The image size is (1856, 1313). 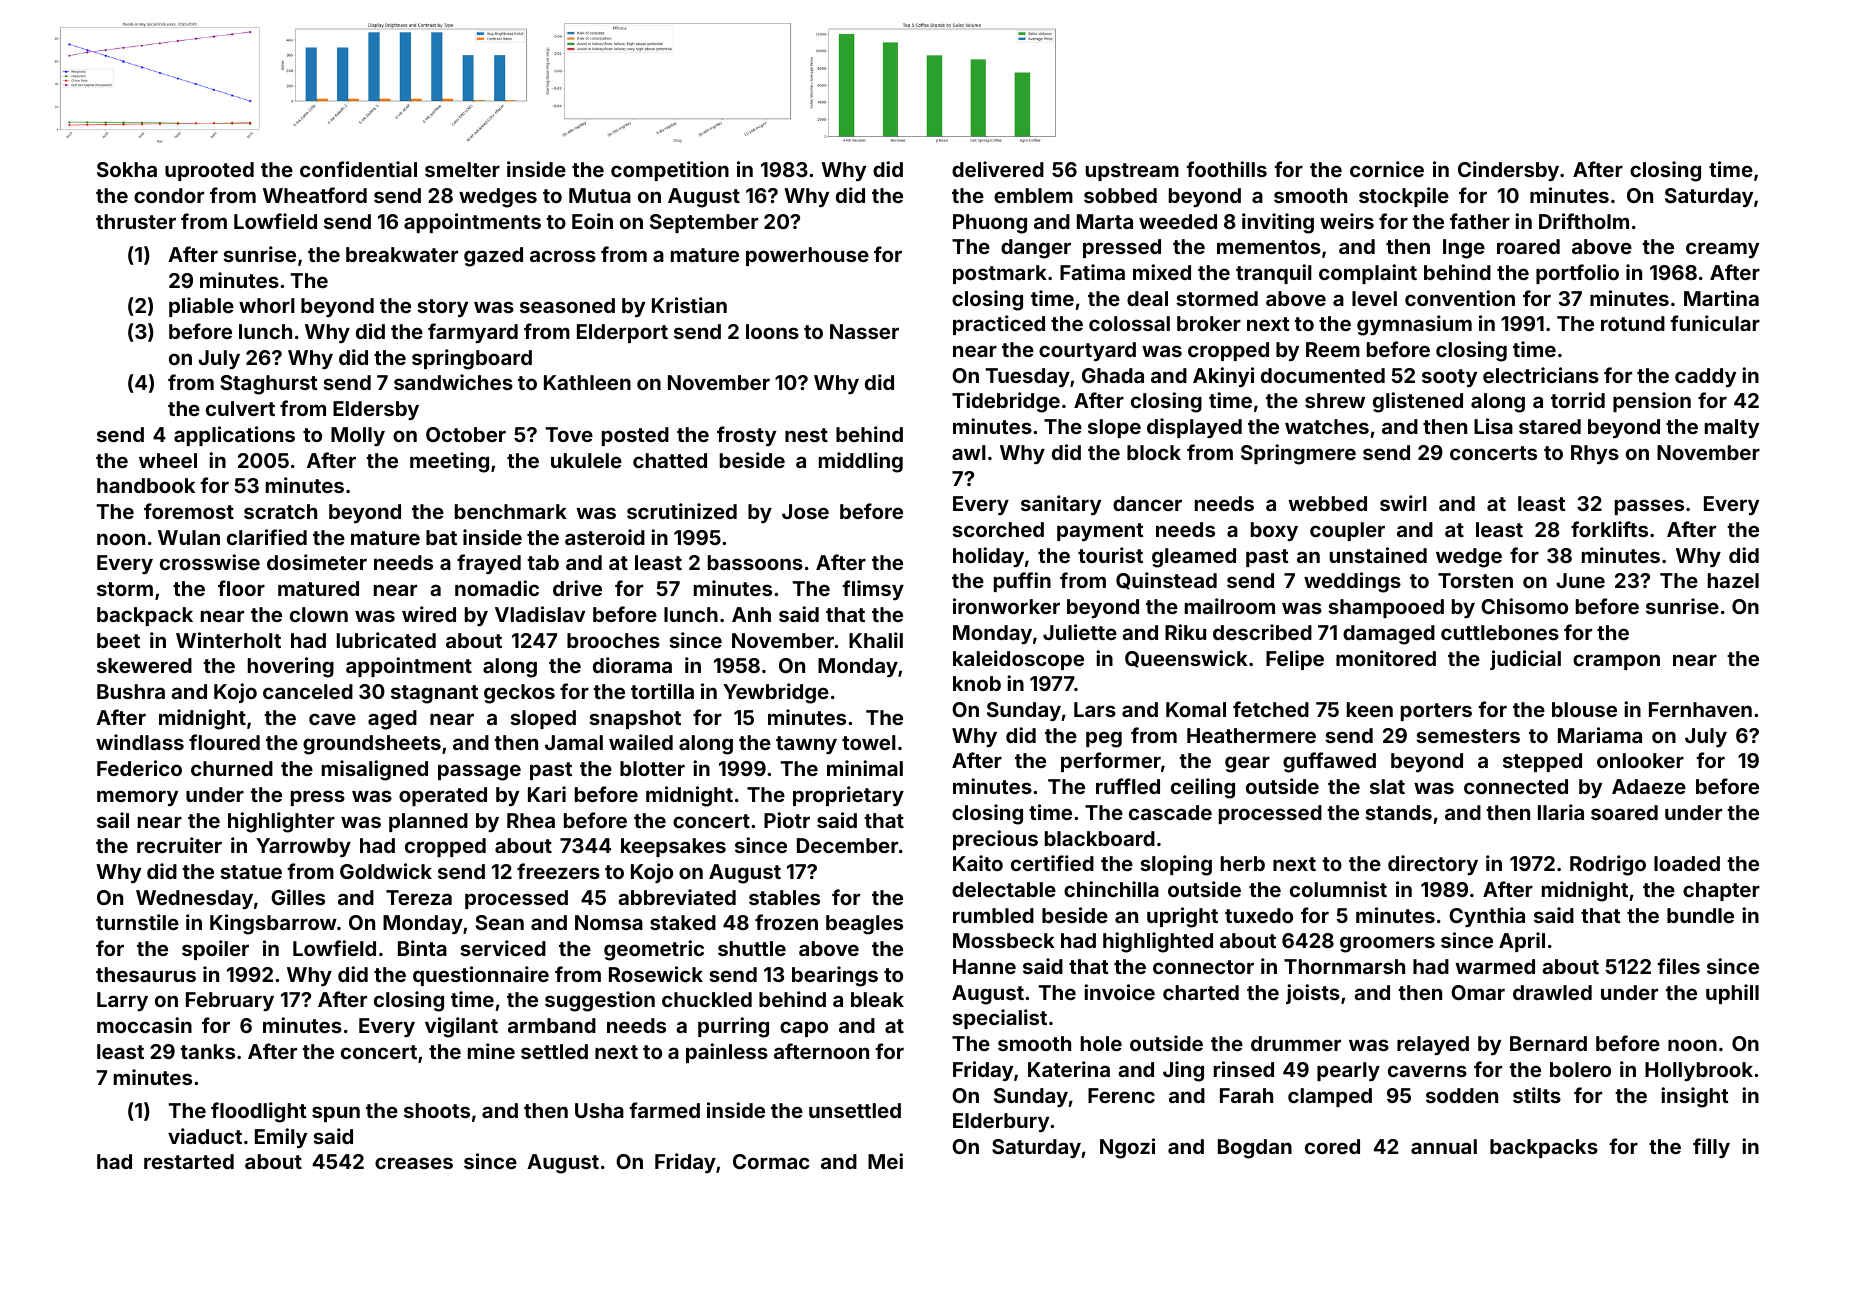 I want to click on Cindersby, so click(x=1508, y=171).
